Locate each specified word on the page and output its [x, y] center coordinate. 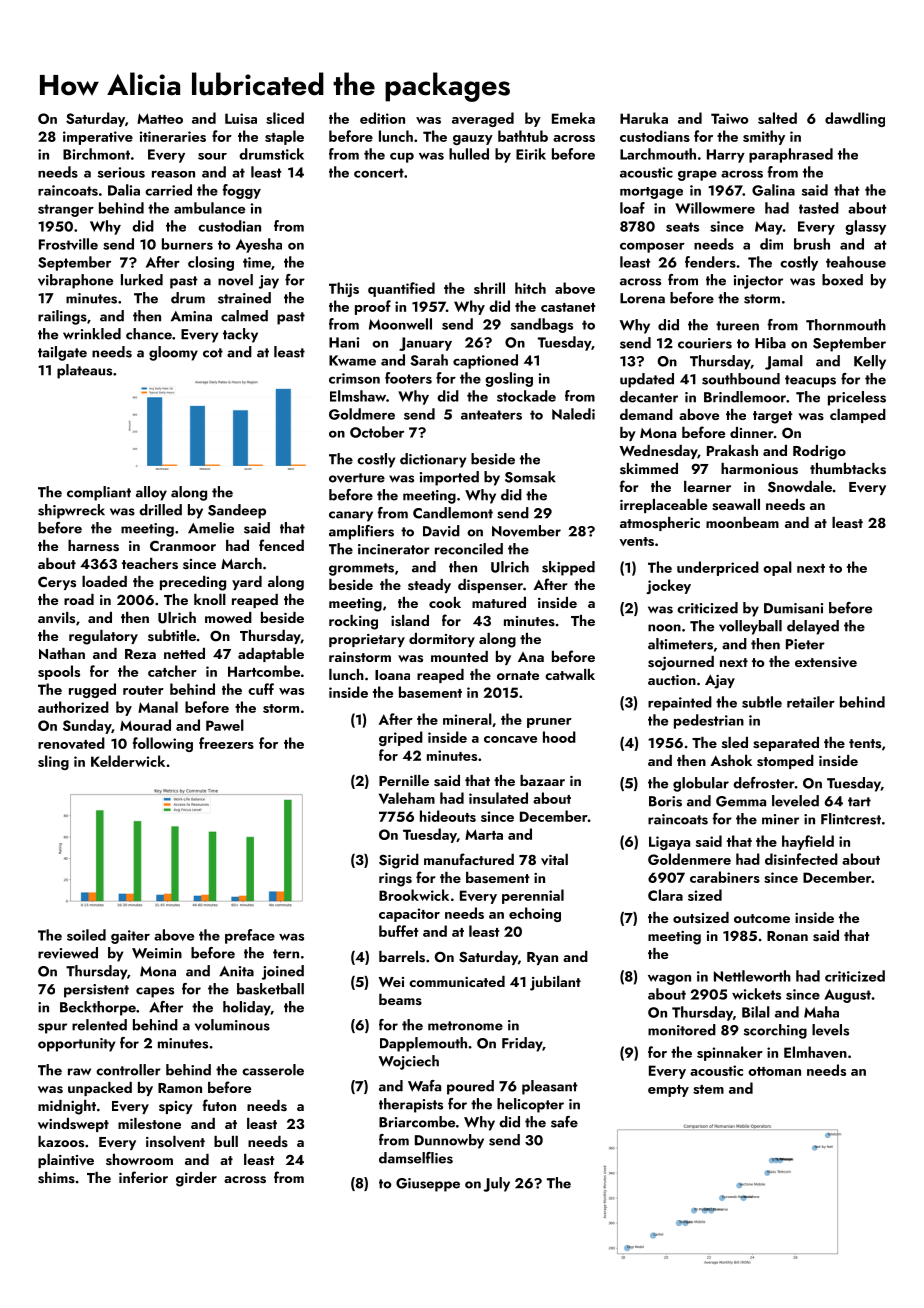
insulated [498, 798]
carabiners [725, 877]
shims [56, 1178]
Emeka [573, 118]
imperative [98, 138]
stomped [785, 762]
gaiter [130, 937]
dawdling [855, 119]
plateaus [84, 371]
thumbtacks [848, 469]
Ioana [392, 675]
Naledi [573, 414]
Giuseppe [428, 1185]
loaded [104, 581]
